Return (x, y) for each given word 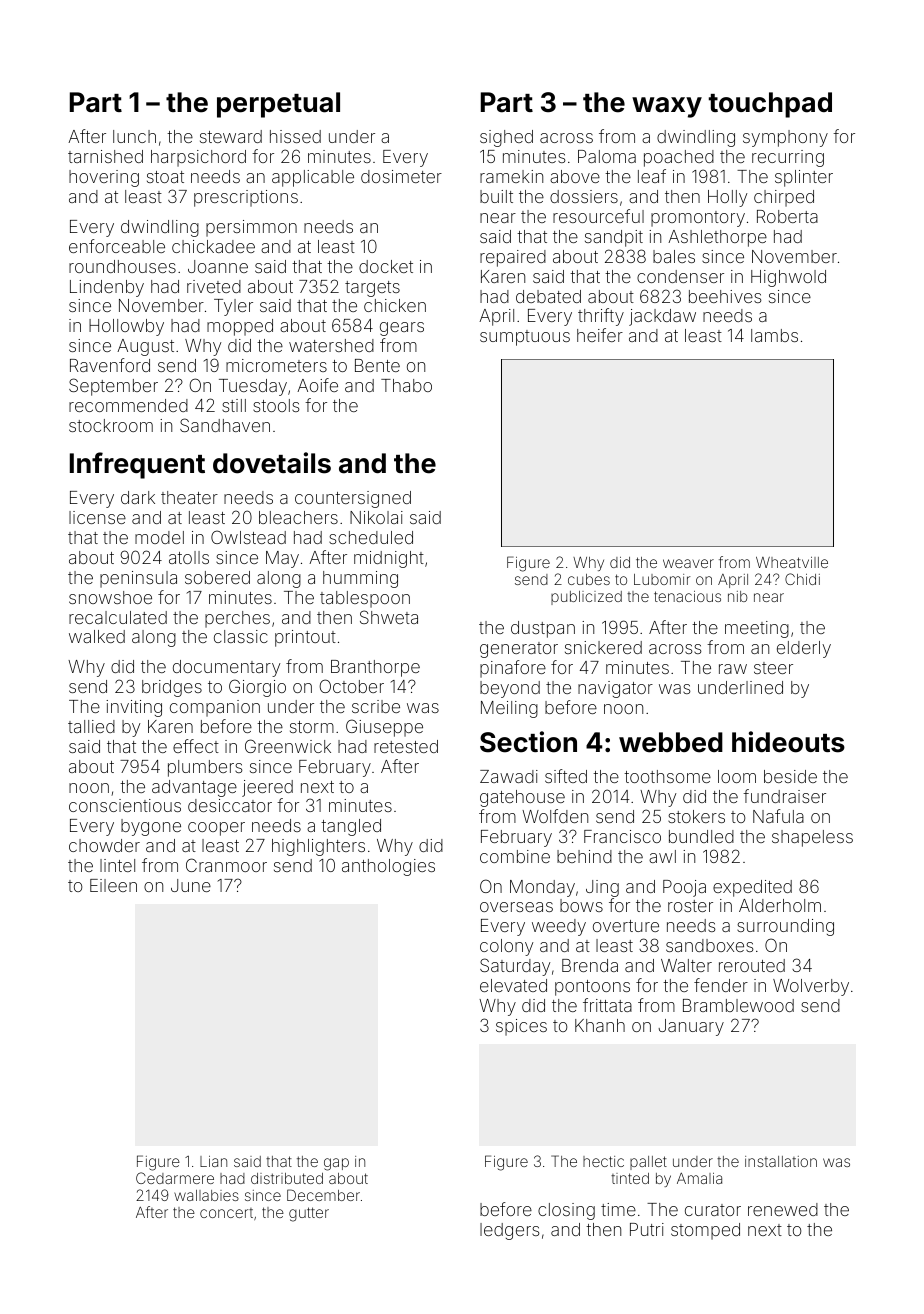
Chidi (802, 579)
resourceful (598, 216)
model (159, 537)
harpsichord (198, 158)
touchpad (770, 105)
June (191, 885)
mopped (240, 327)
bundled (701, 836)
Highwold (788, 278)
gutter (309, 1214)
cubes (589, 579)
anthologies (388, 867)
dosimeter (401, 176)
